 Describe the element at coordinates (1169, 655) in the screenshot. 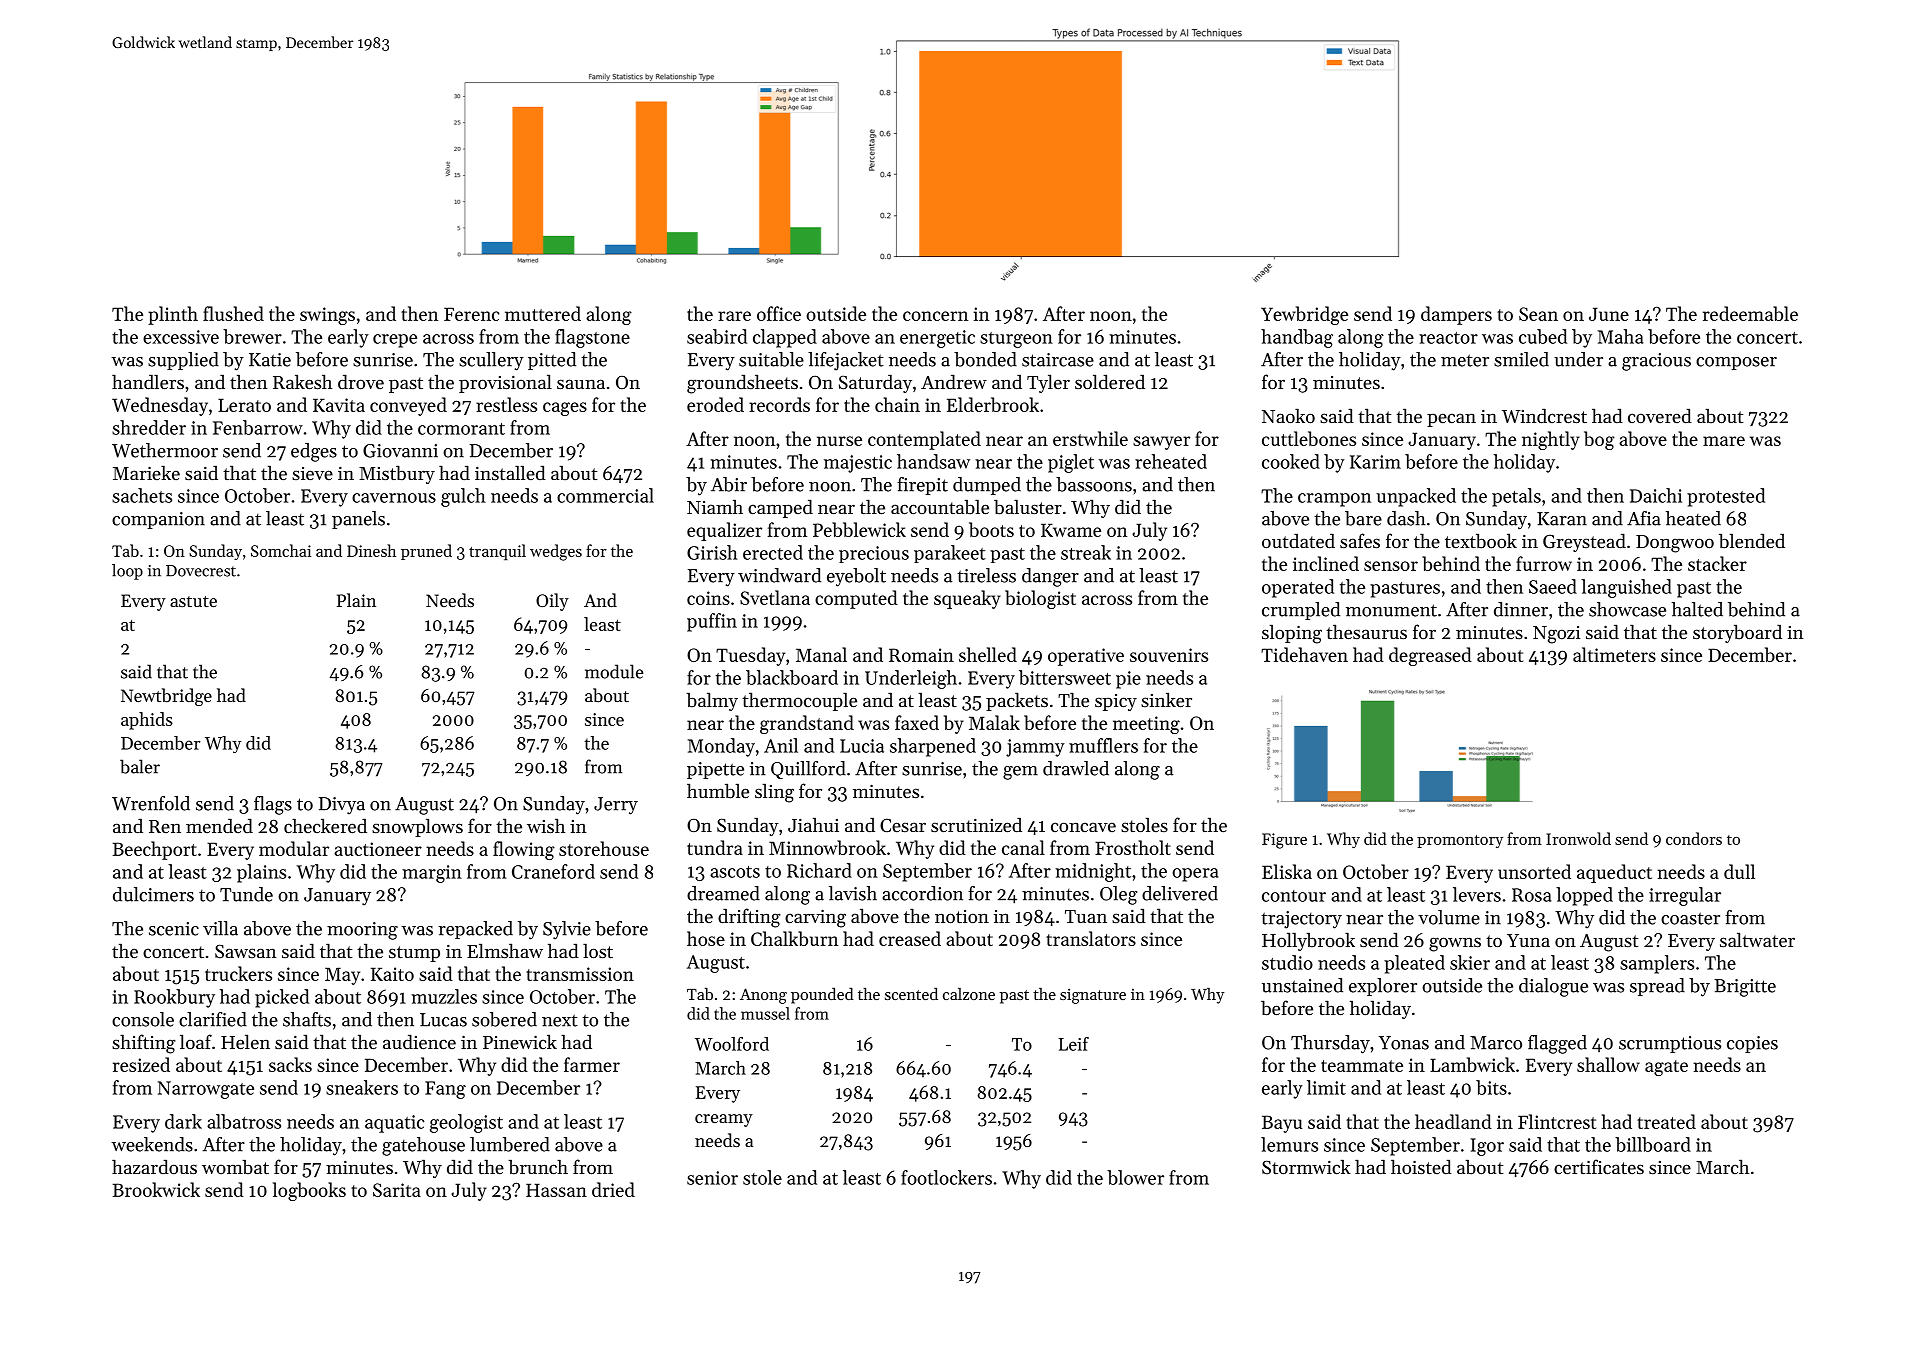

I see `souvenirs` at that location.
